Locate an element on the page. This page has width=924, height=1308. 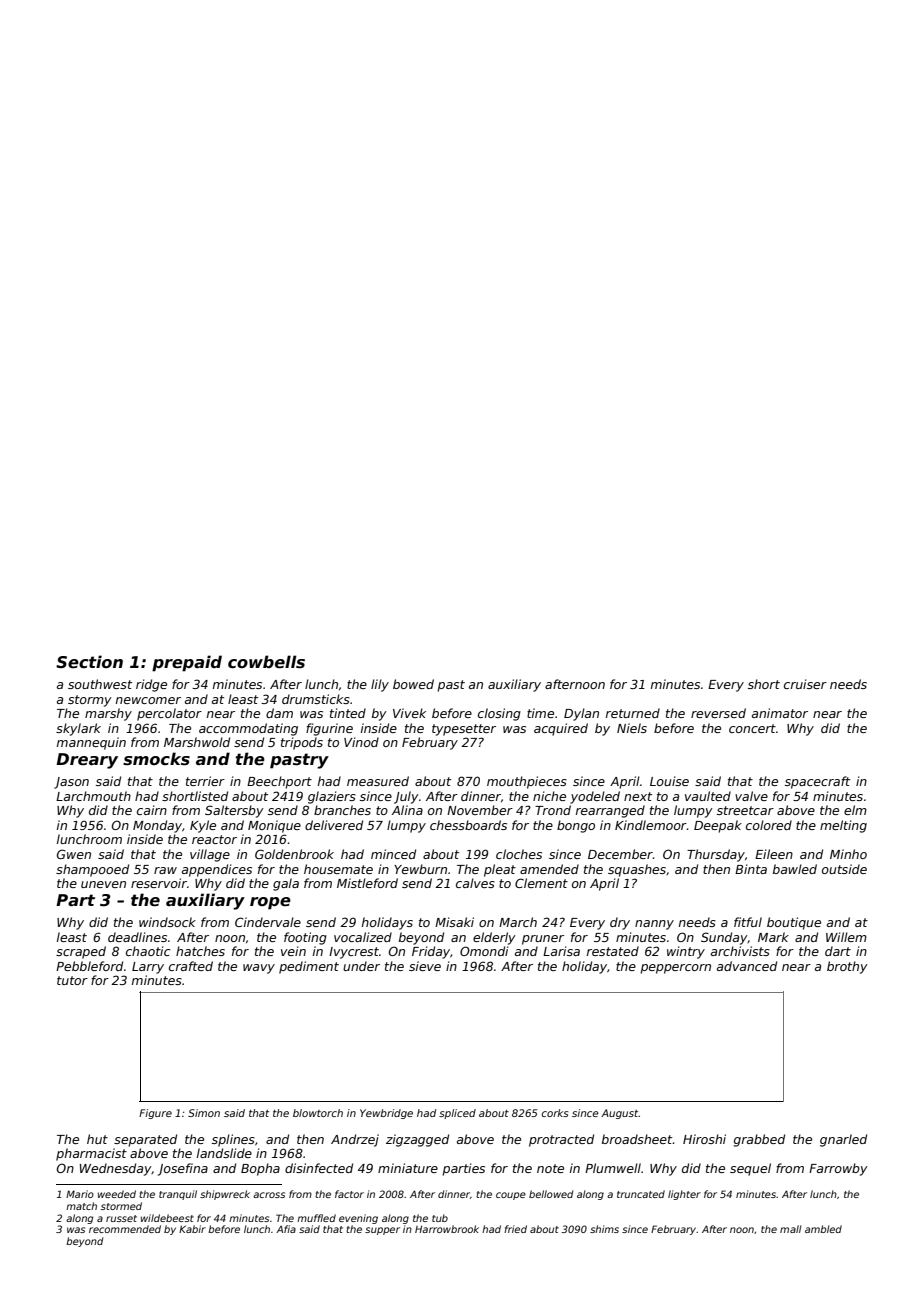
fried is located at coordinates (515, 1229).
